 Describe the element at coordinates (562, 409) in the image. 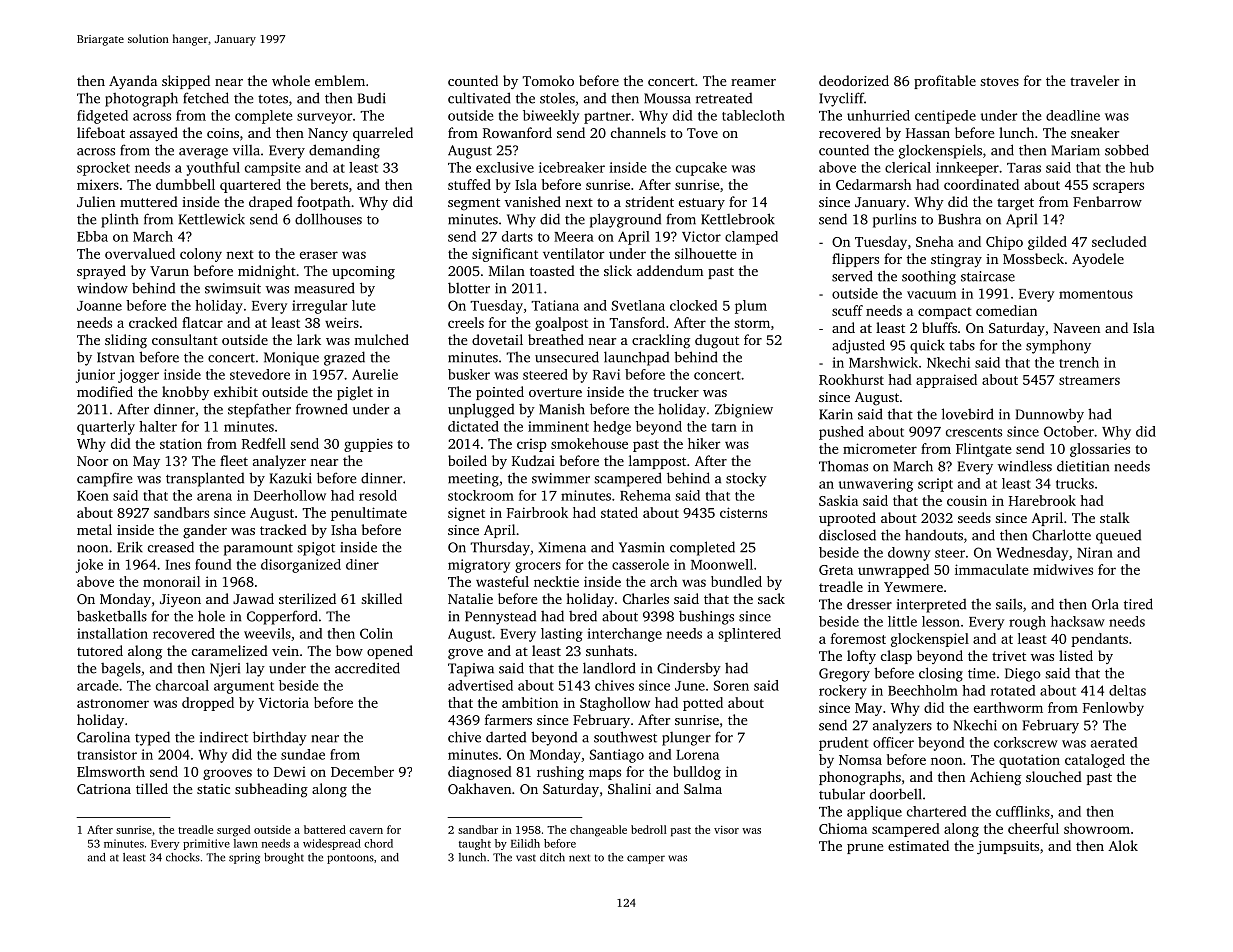

I see `Manish` at that location.
